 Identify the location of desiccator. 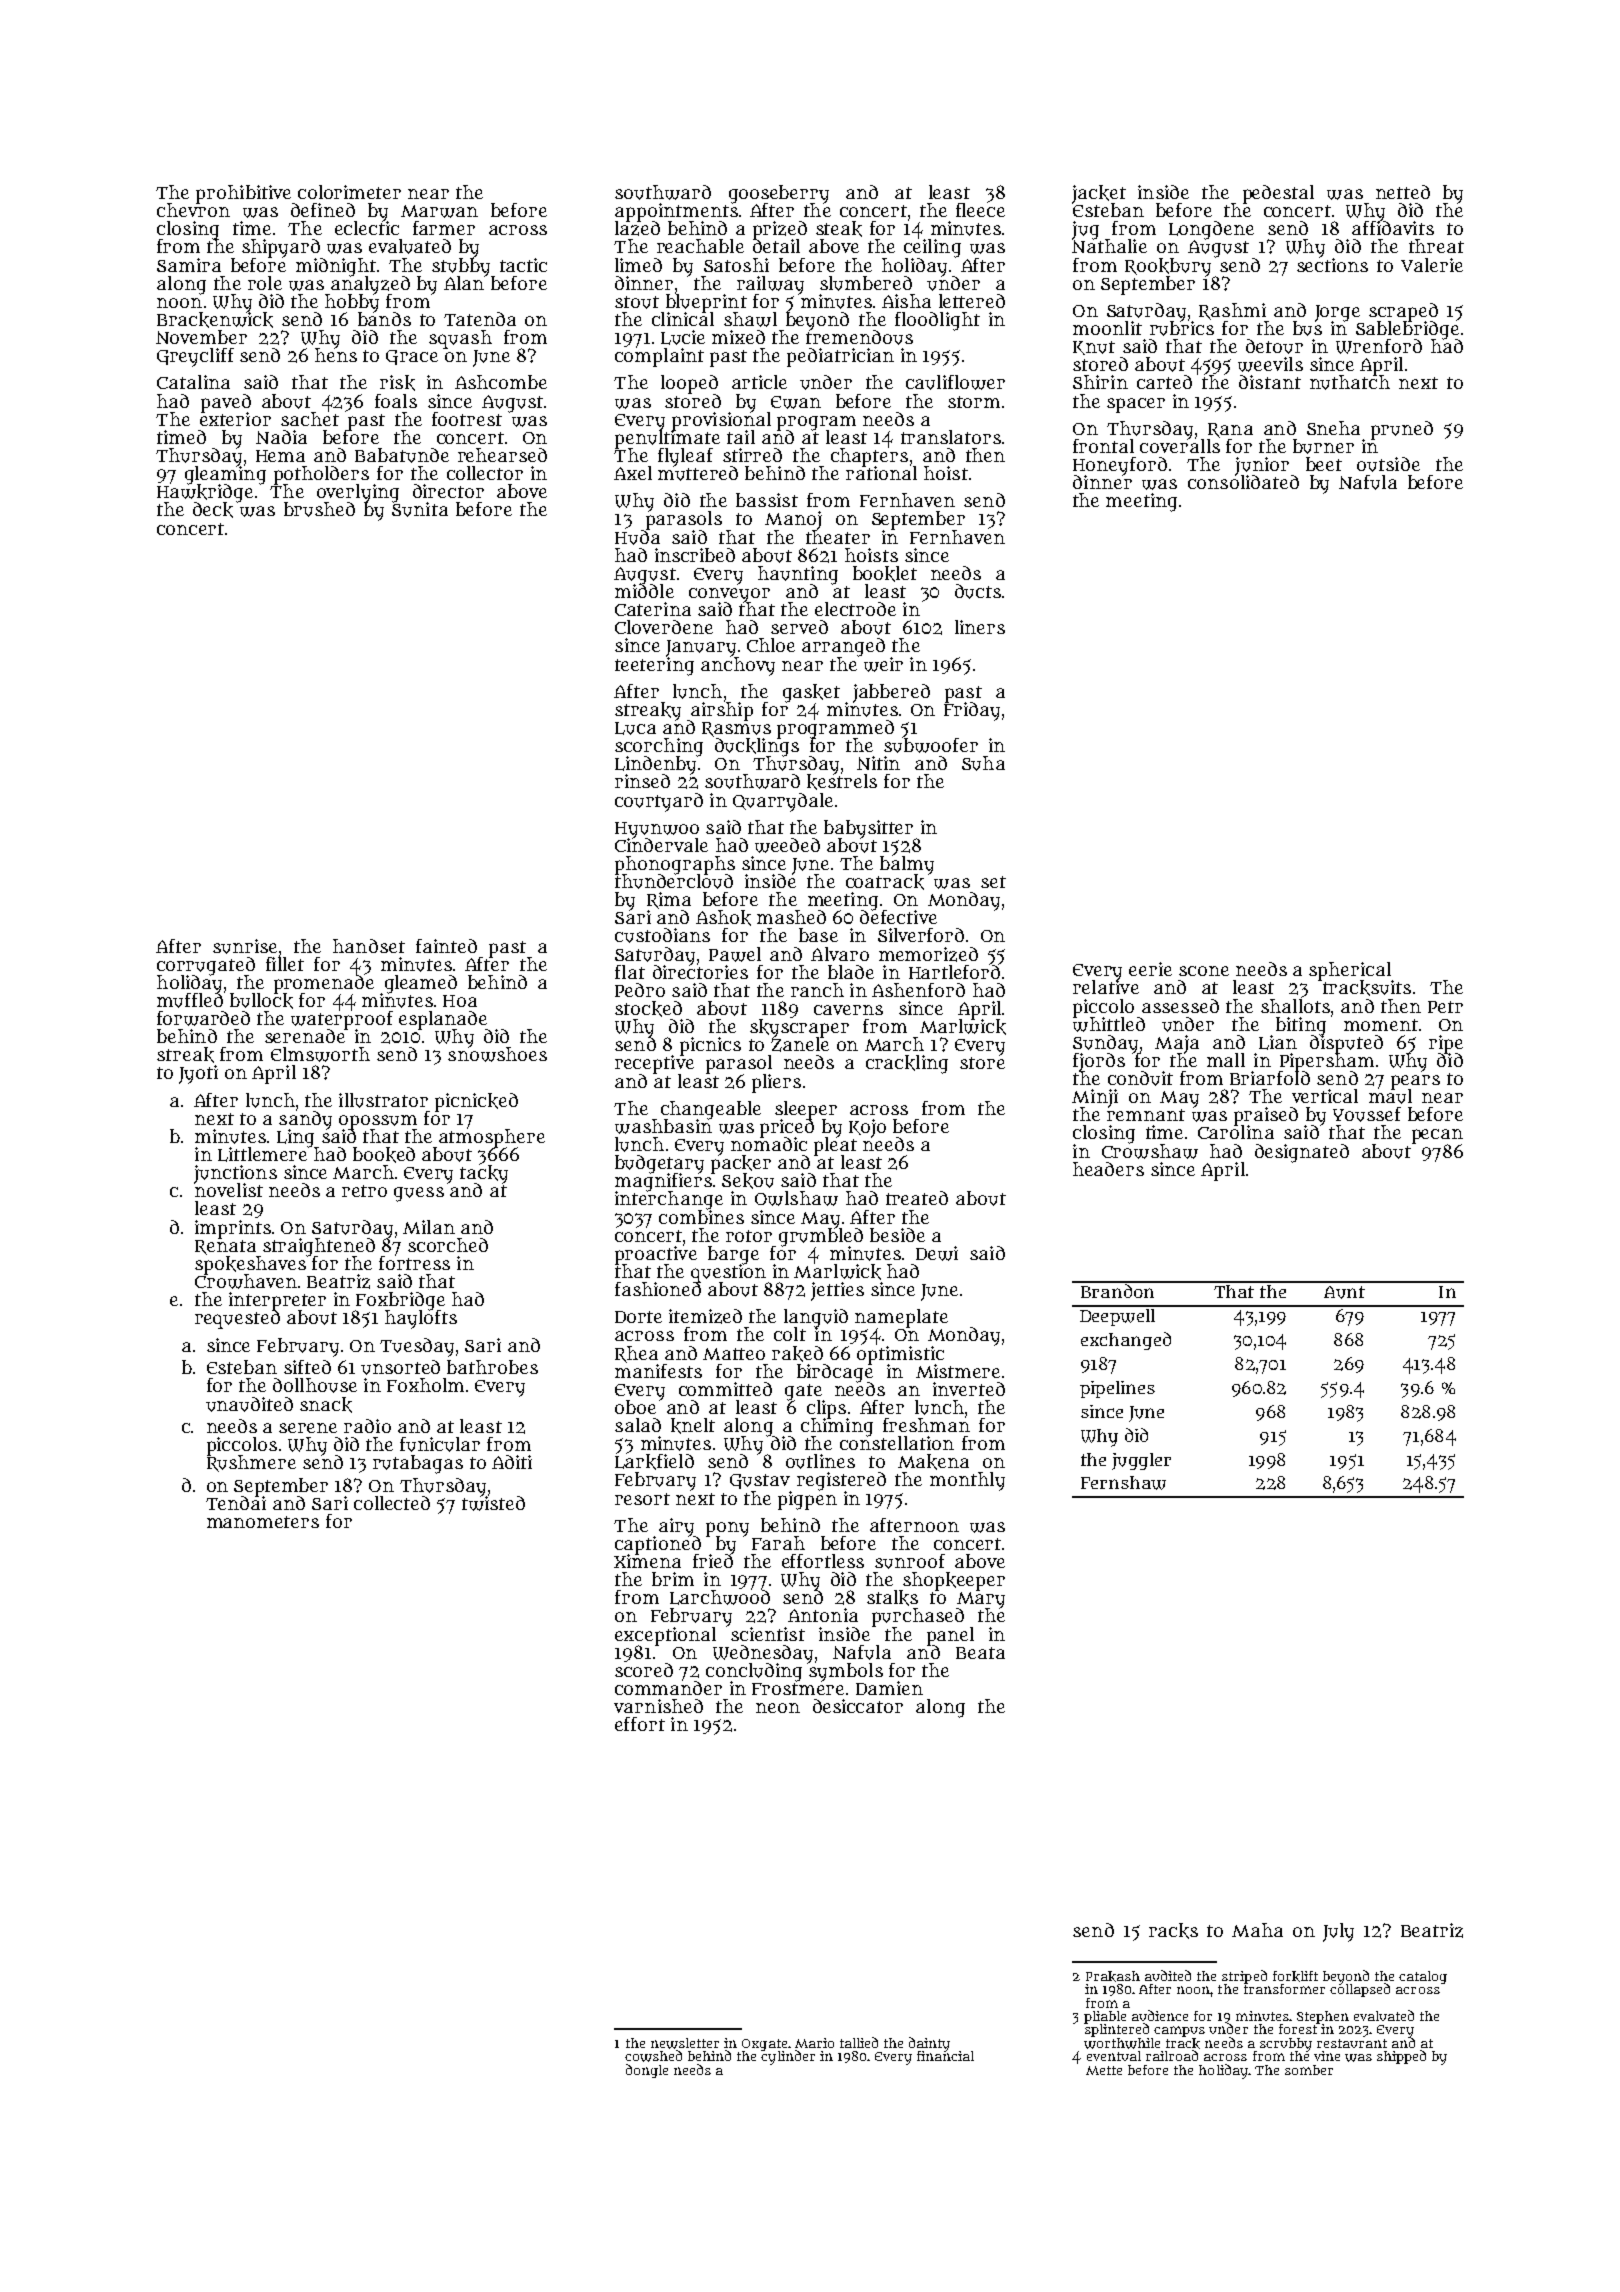
(858, 1706).
